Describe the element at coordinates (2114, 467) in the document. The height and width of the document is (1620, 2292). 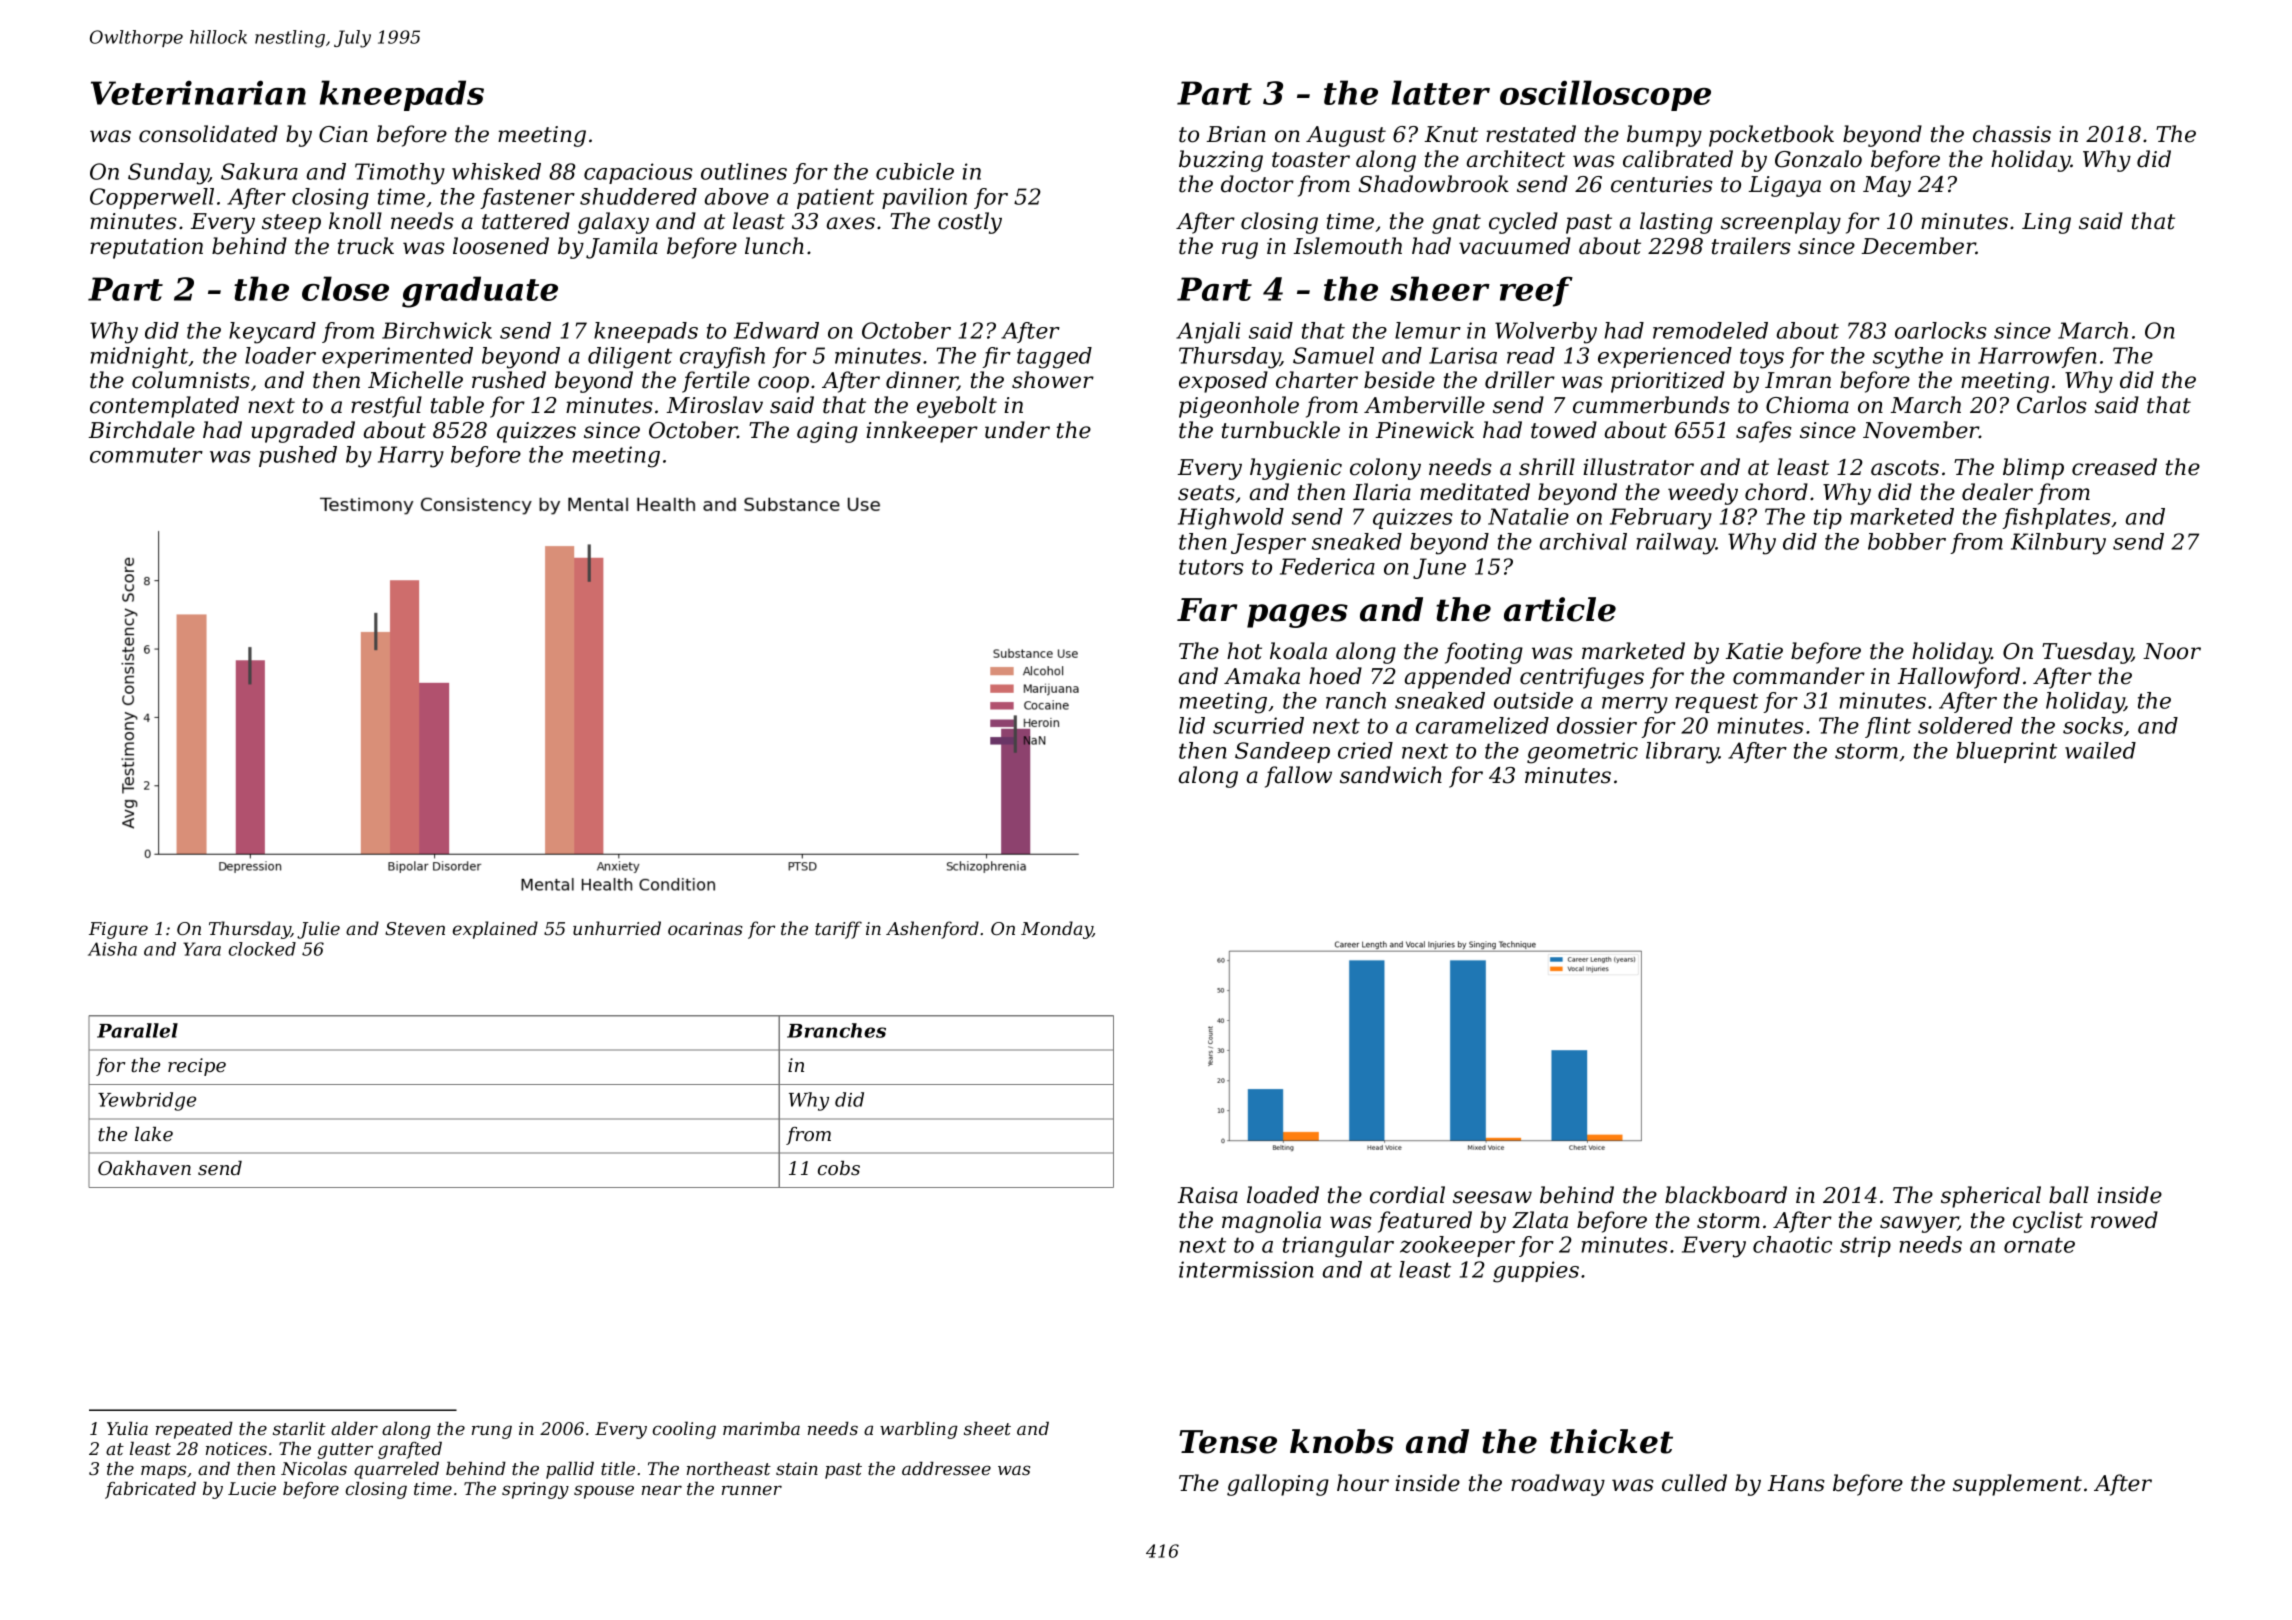
I see `creased` at that location.
